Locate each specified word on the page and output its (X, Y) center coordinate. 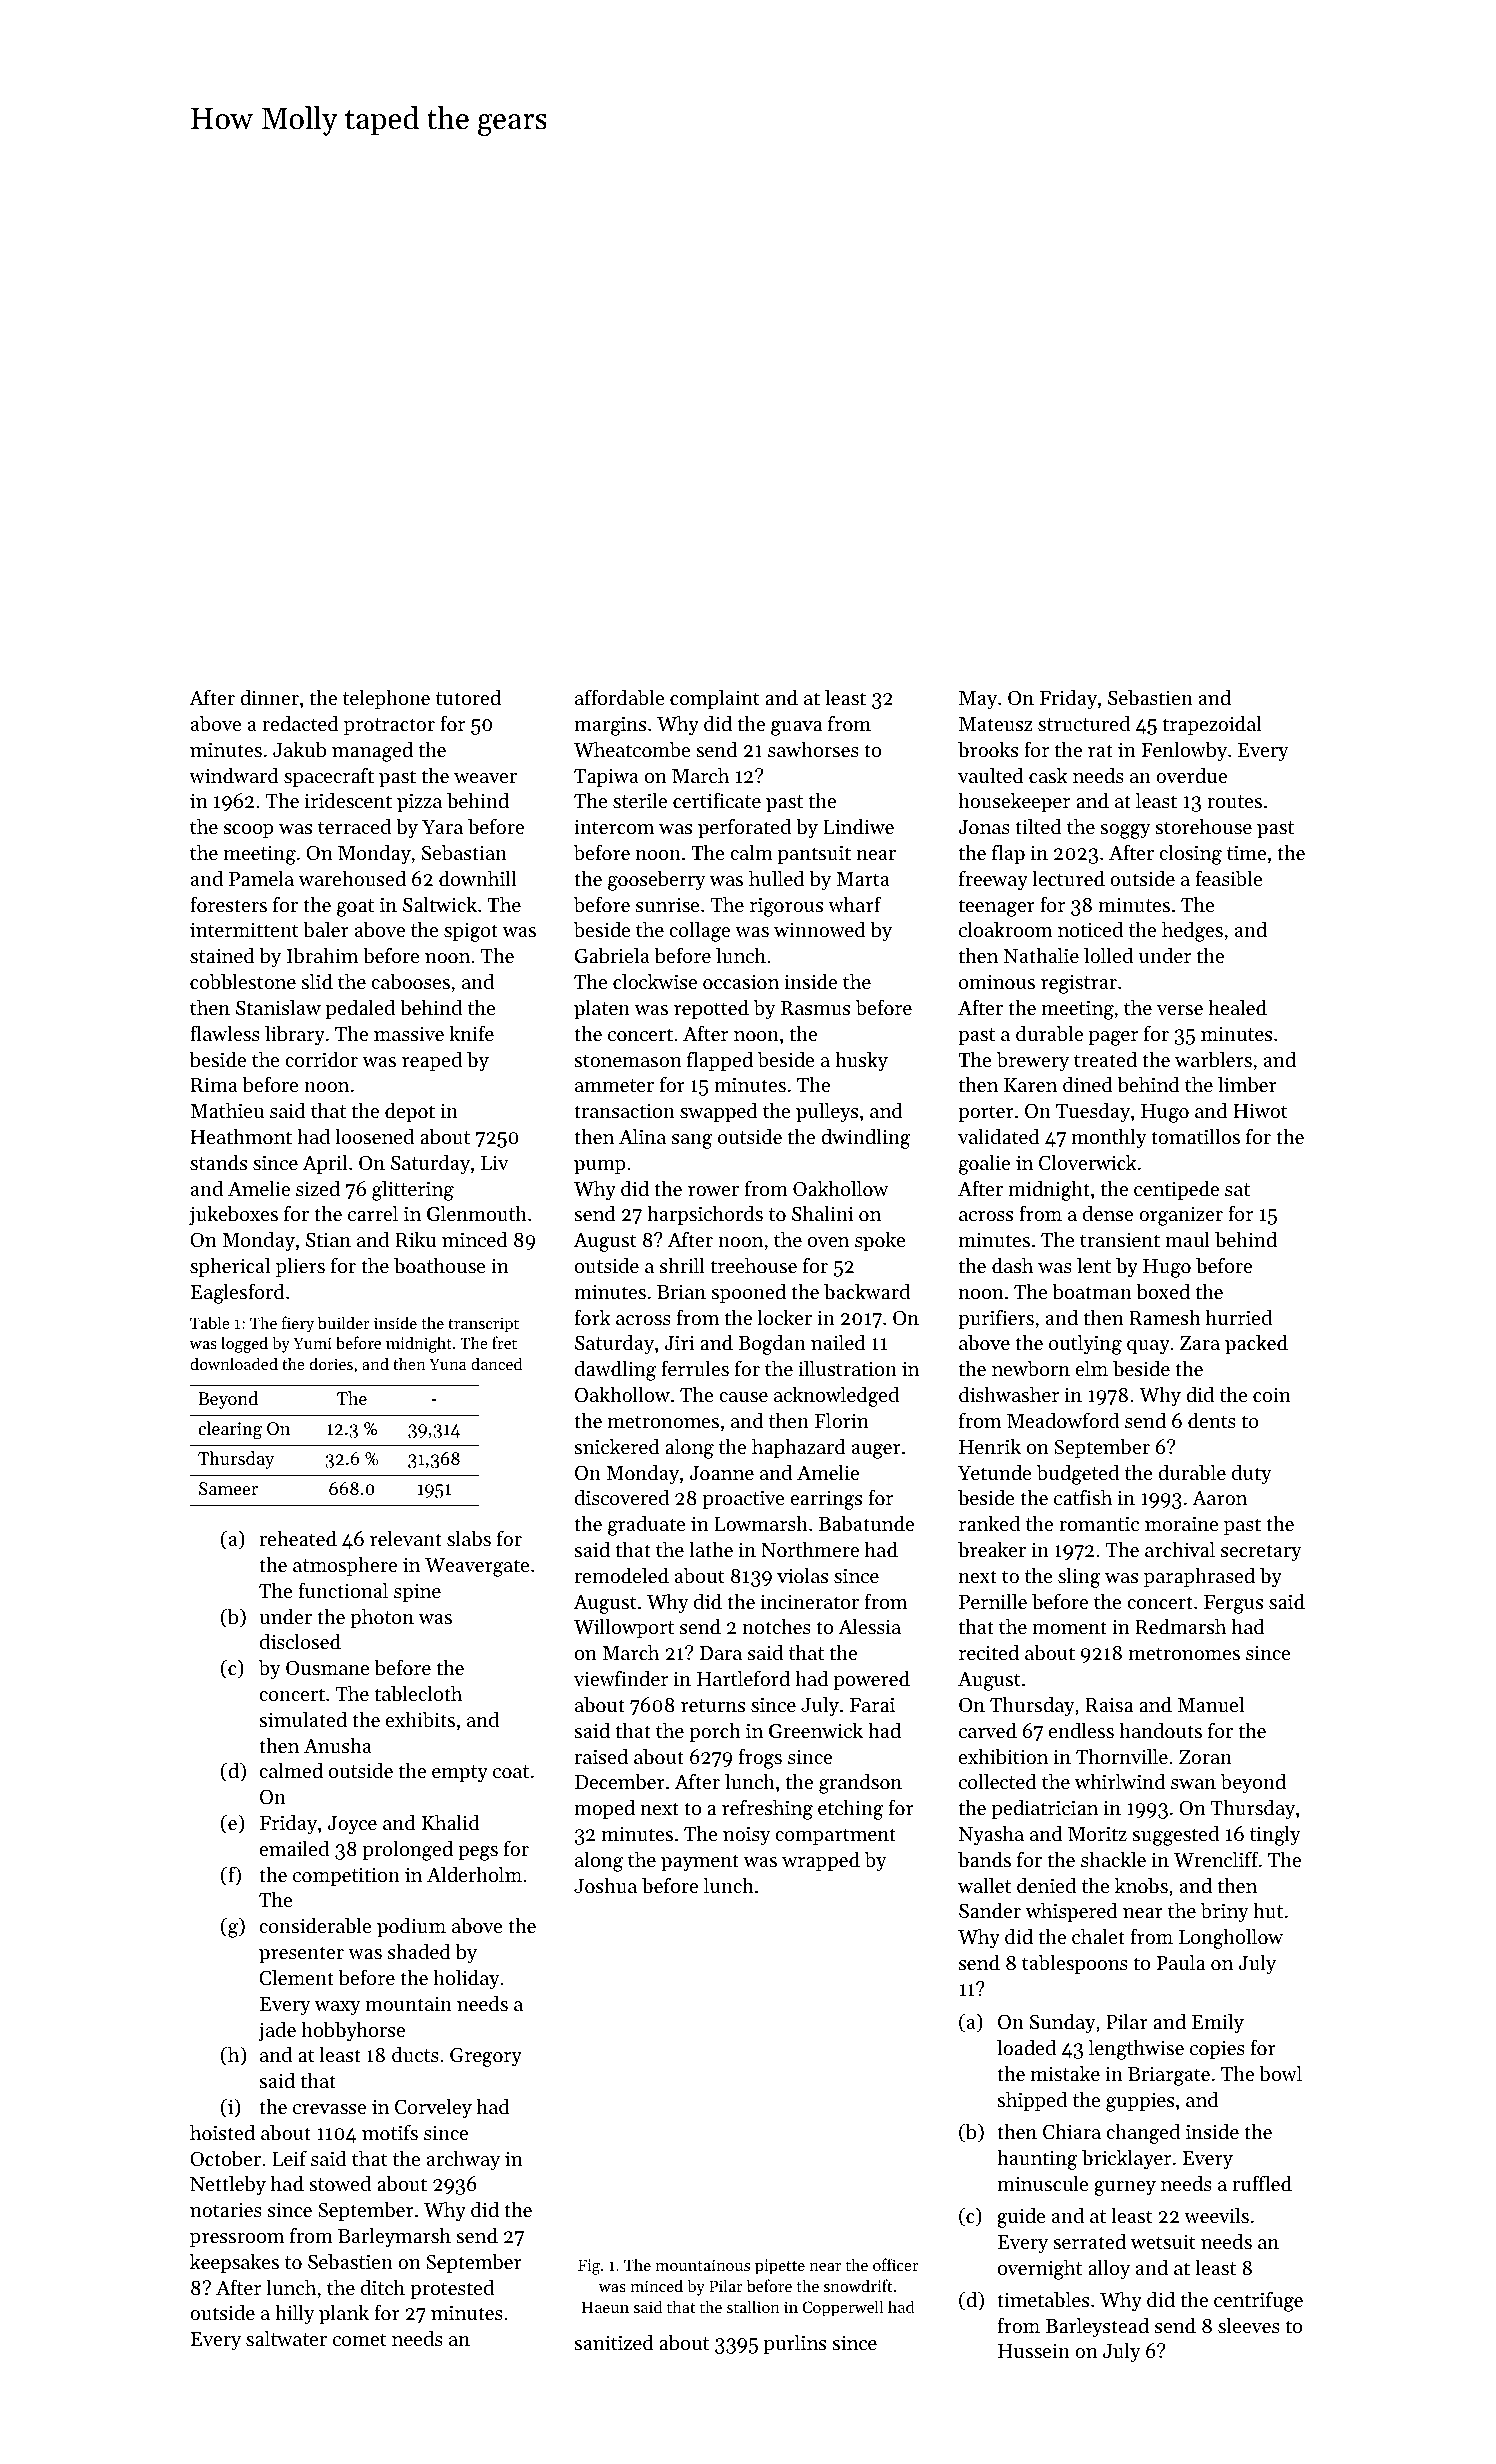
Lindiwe (858, 826)
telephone (386, 699)
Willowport (624, 1628)
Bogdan (772, 1344)
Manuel (1211, 1704)
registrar (1079, 984)
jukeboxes (233, 1215)
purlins (795, 2344)
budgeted (1078, 1474)
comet (359, 2339)
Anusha (338, 1745)
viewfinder (621, 1678)
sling (1079, 1577)
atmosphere (345, 1566)
